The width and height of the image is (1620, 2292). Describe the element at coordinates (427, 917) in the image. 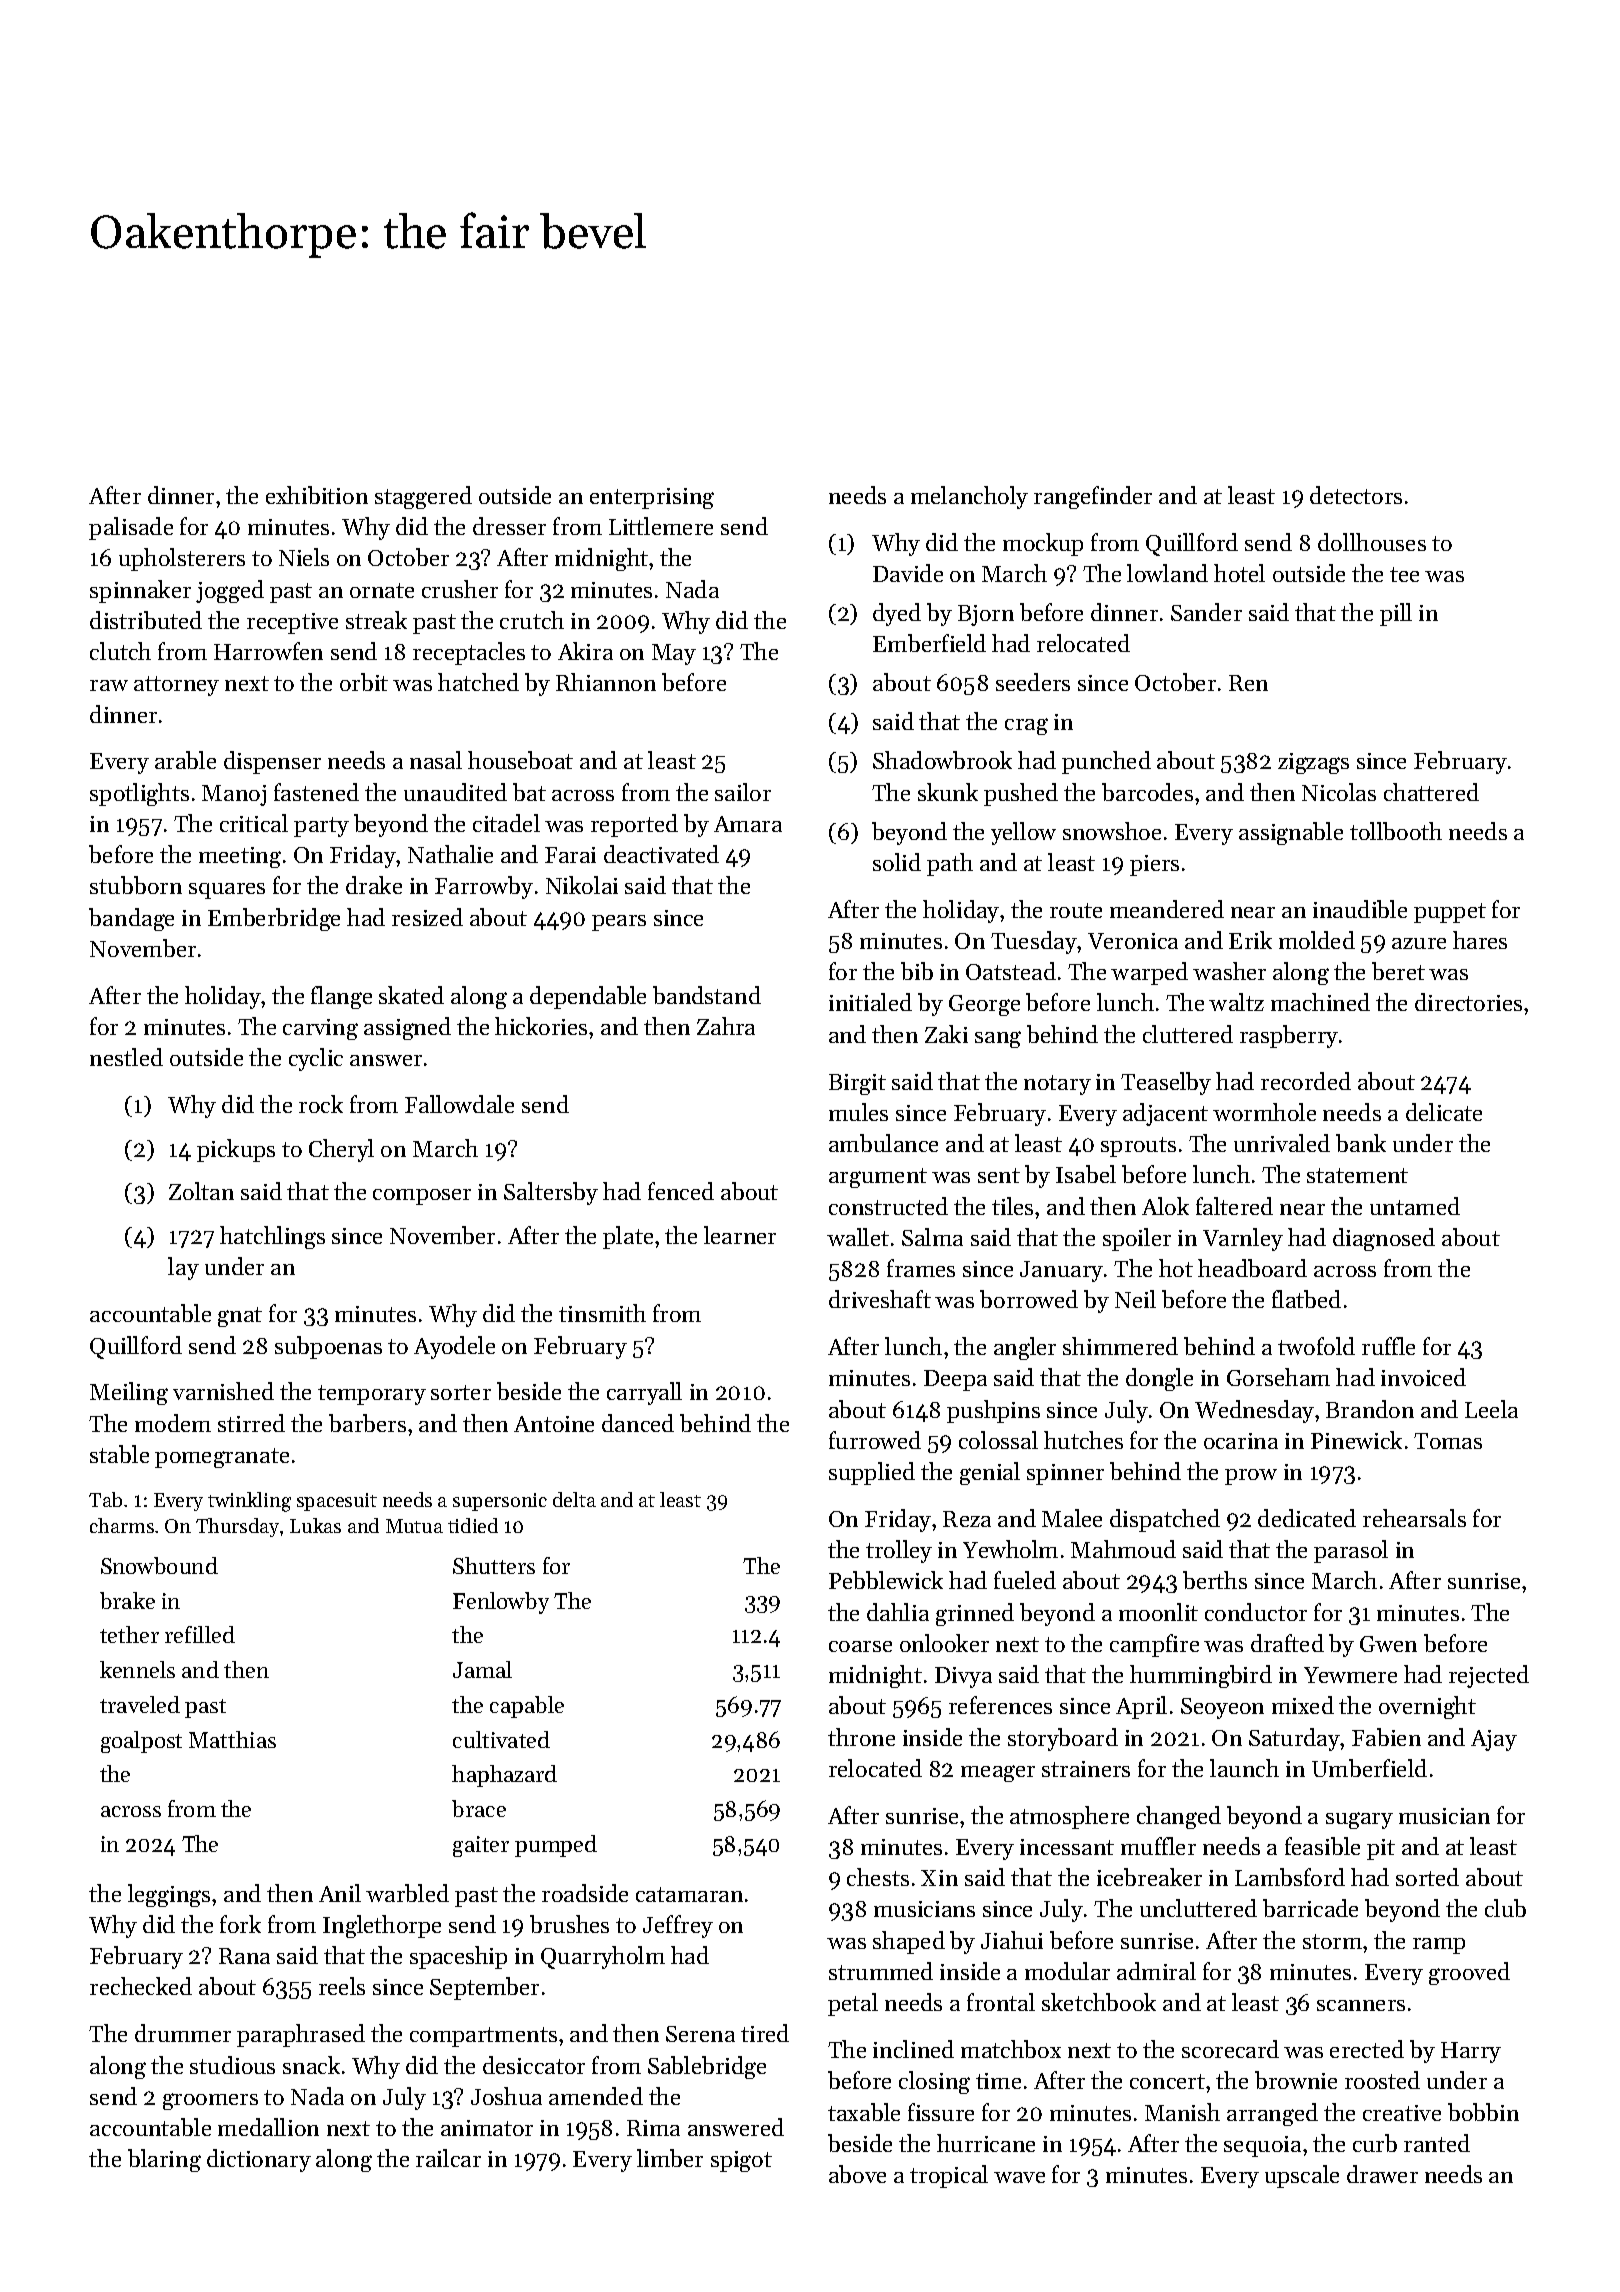

I see `resized` at that location.
